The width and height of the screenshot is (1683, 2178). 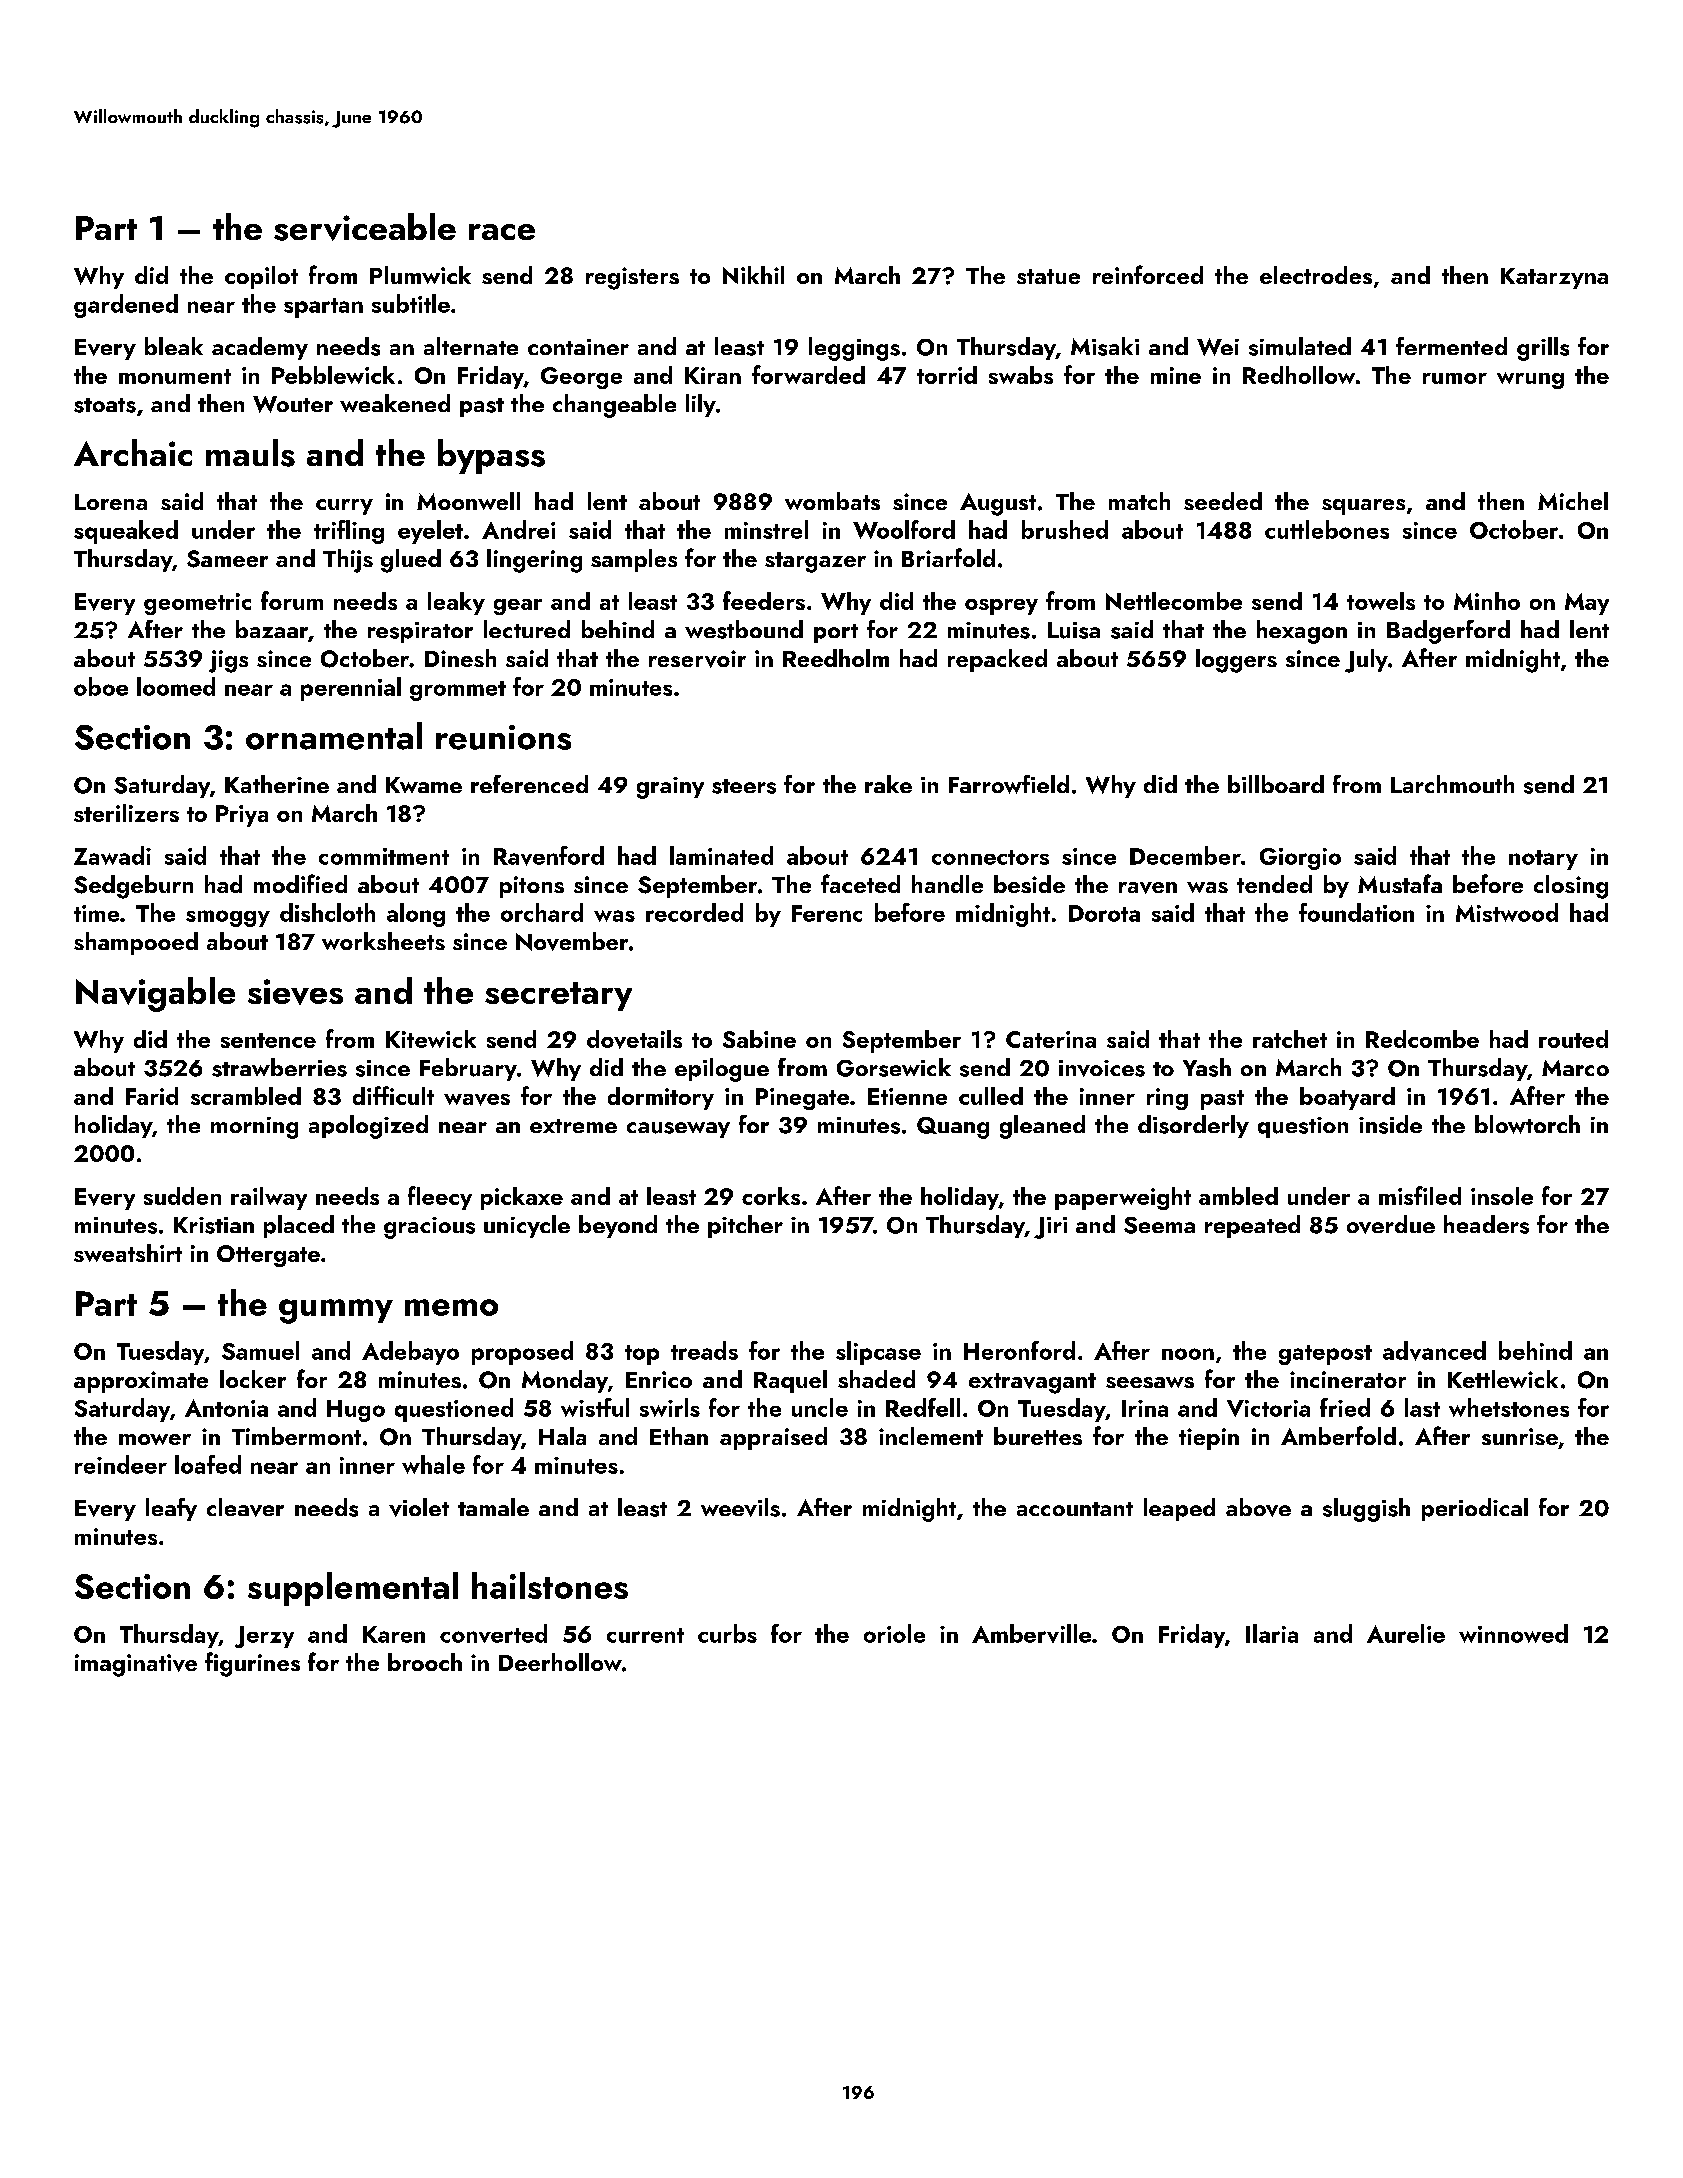 What do you see at coordinates (1316, 275) in the screenshot?
I see `electrodes` at bounding box center [1316, 275].
